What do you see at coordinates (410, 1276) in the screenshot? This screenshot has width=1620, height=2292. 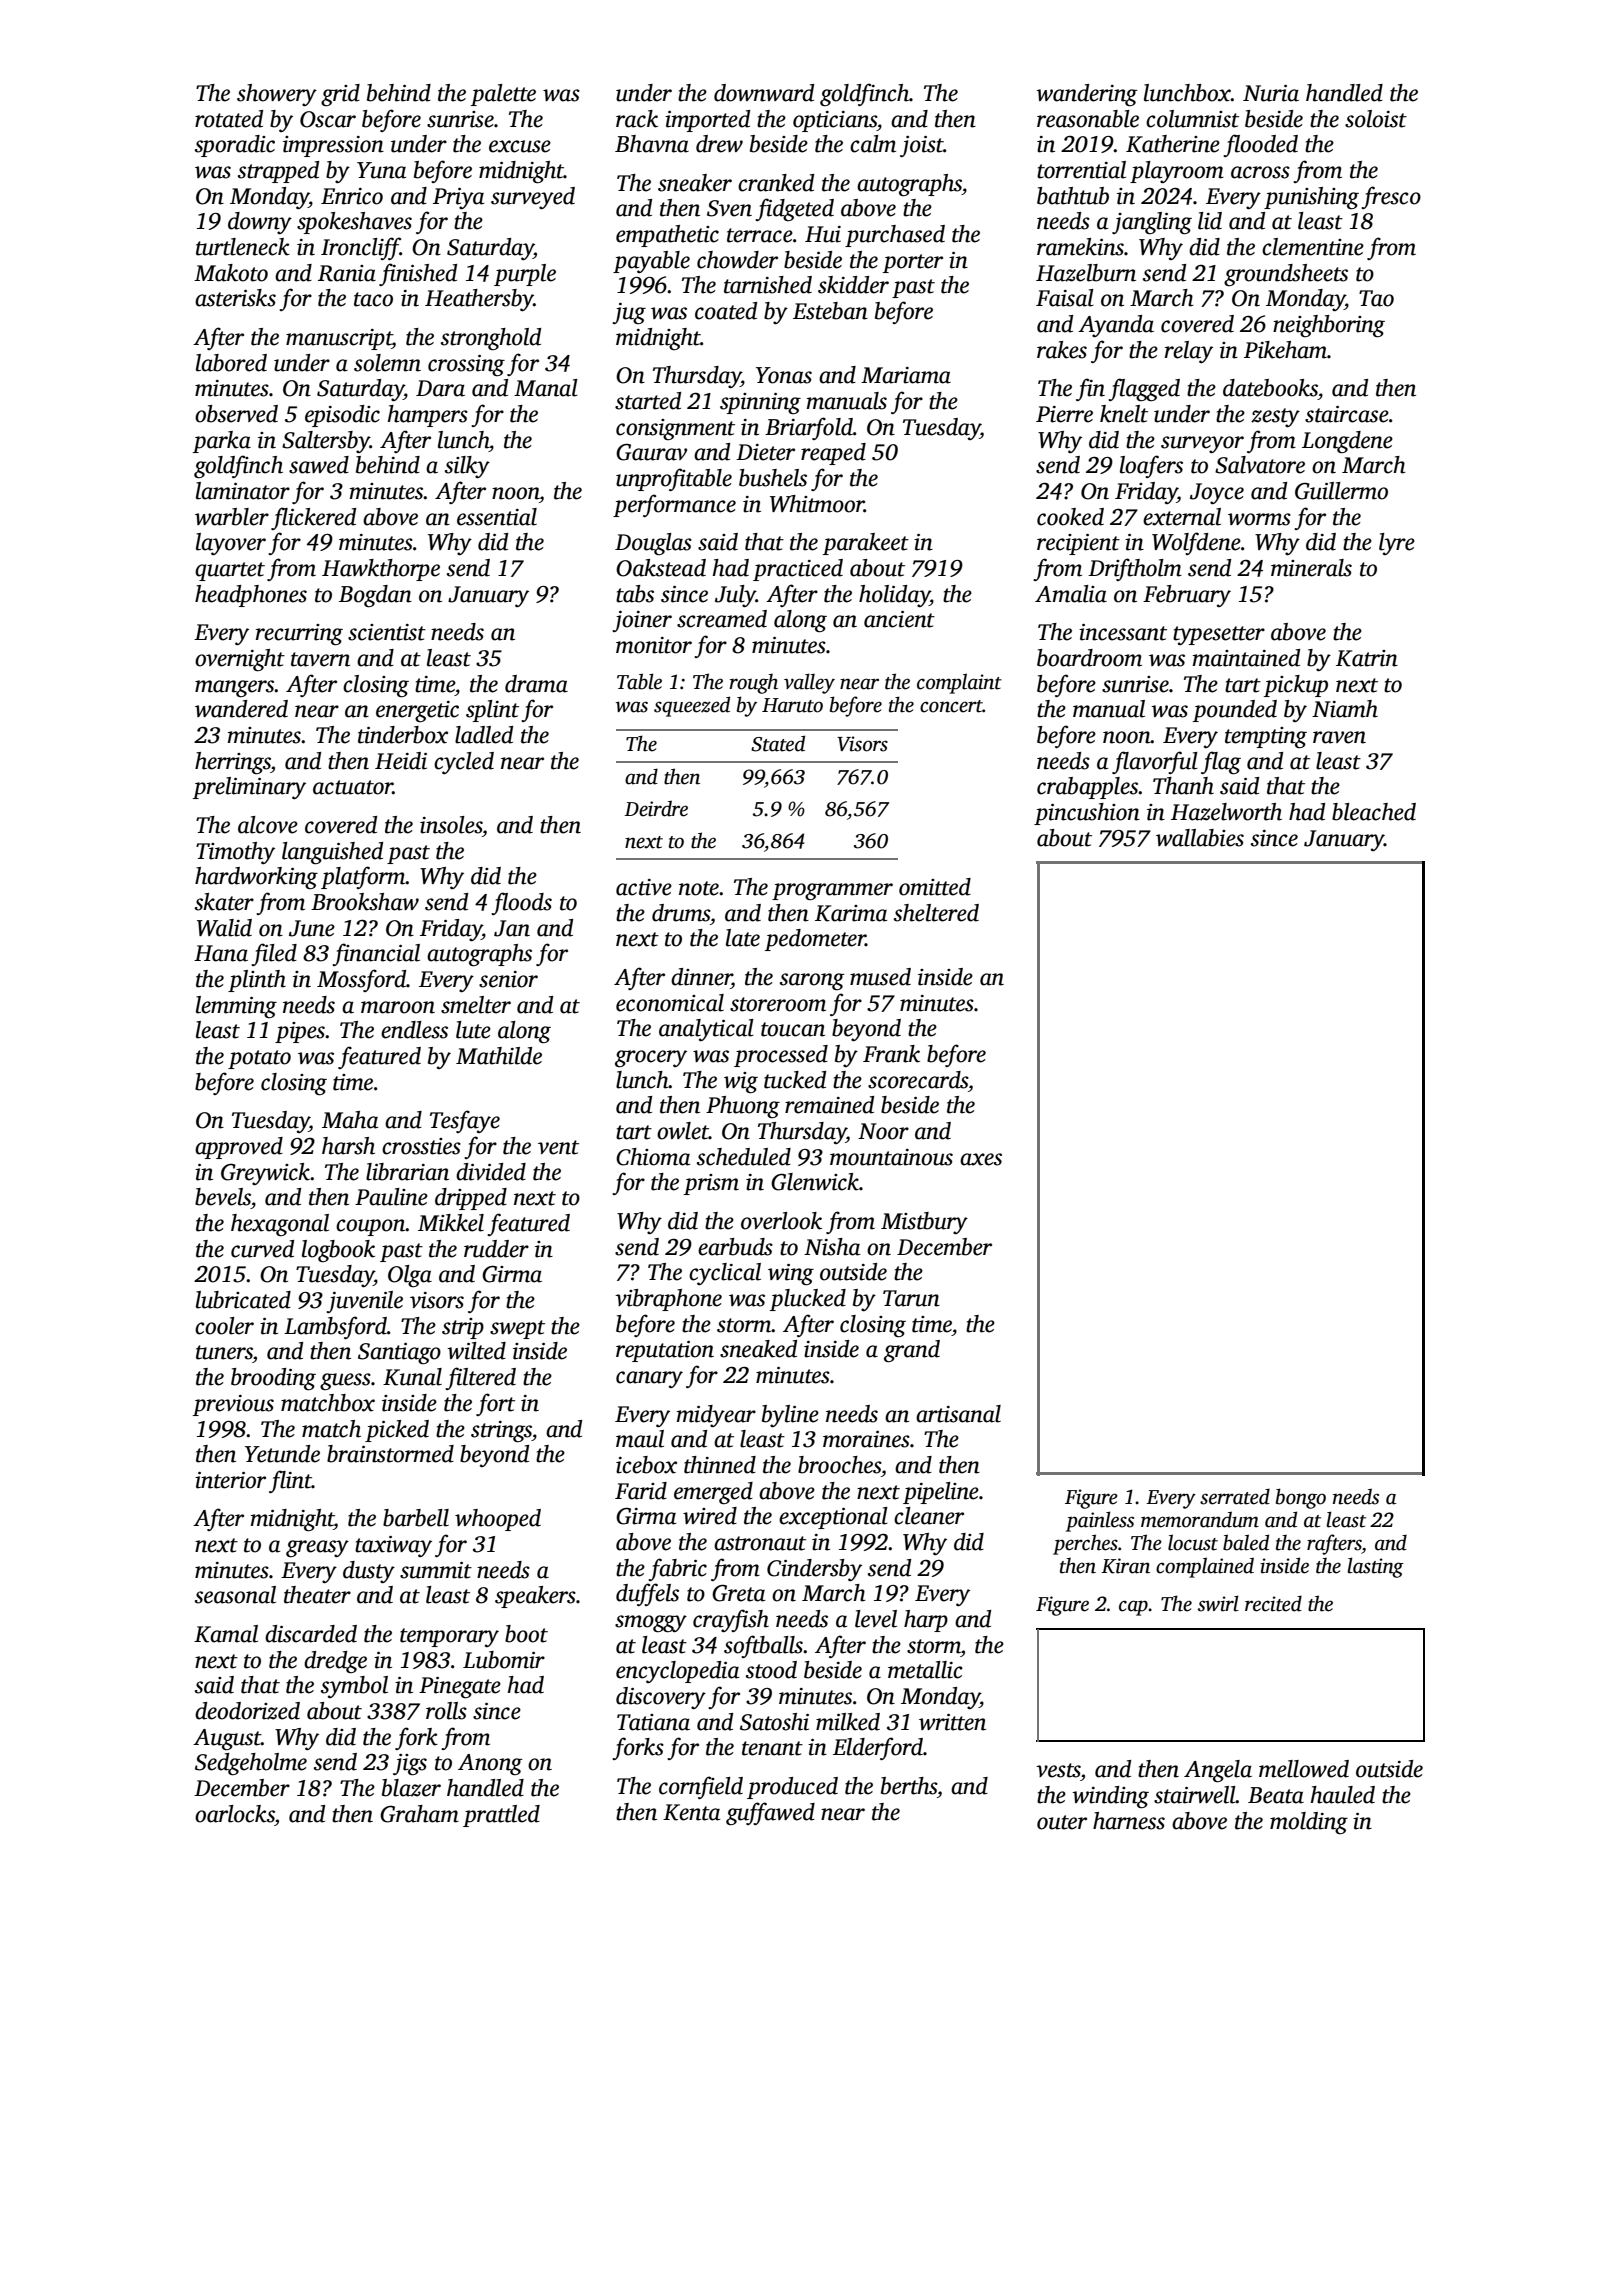 I see `Olga` at bounding box center [410, 1276].
